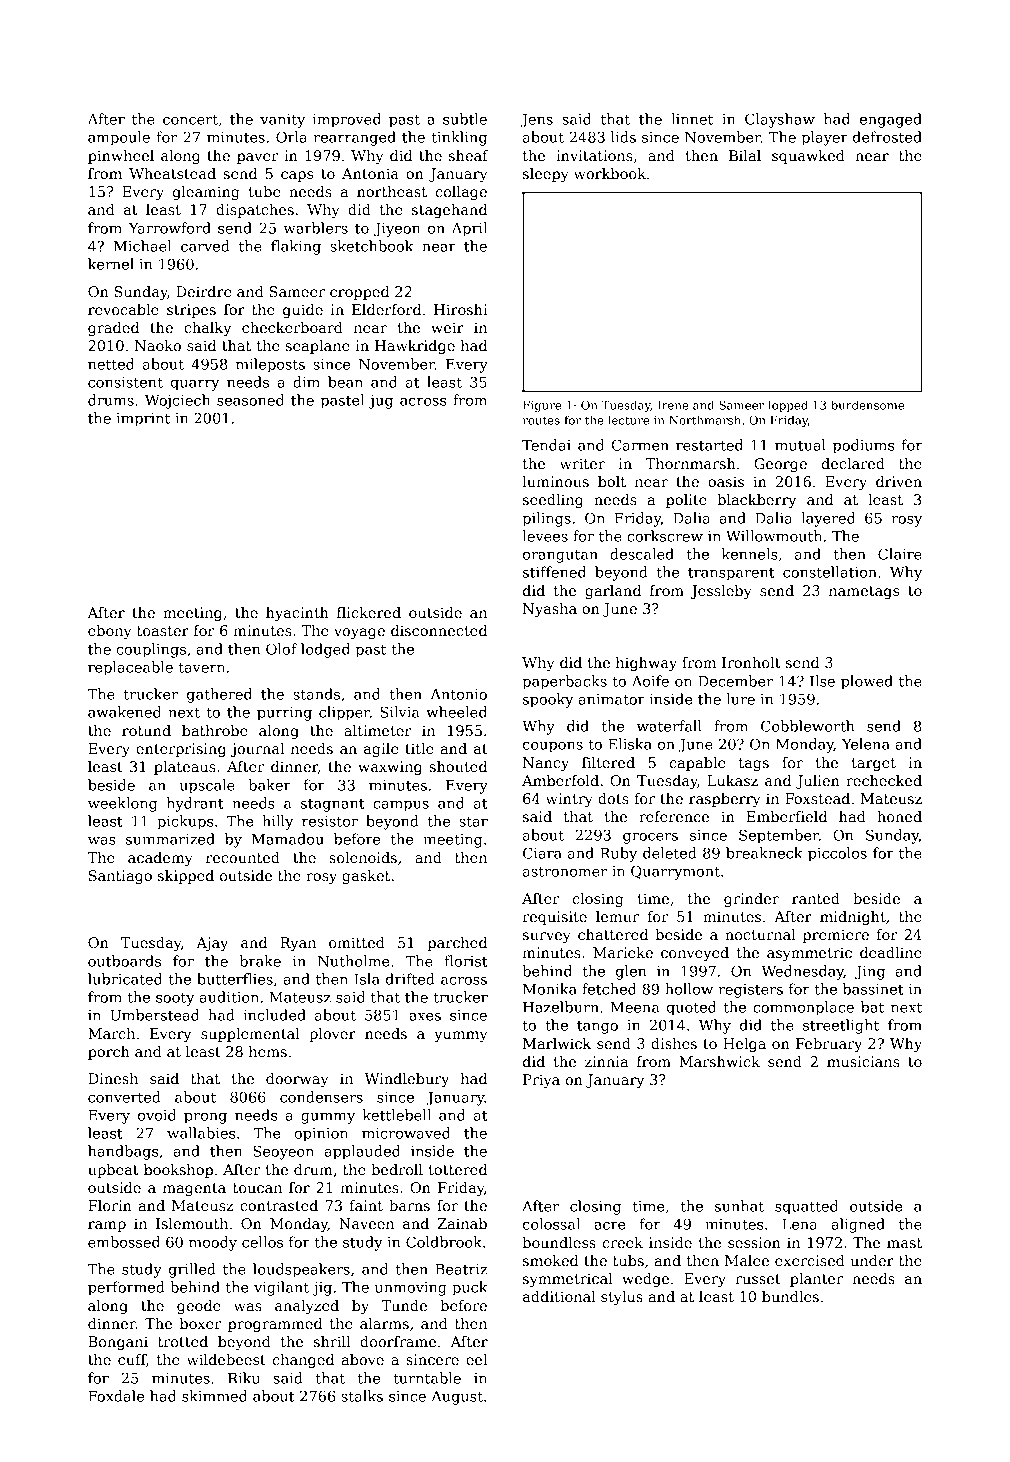  What do you see at coordinates (891, 120) in the screenshot?
I see `engaged` at bounding box center [891, 120].
